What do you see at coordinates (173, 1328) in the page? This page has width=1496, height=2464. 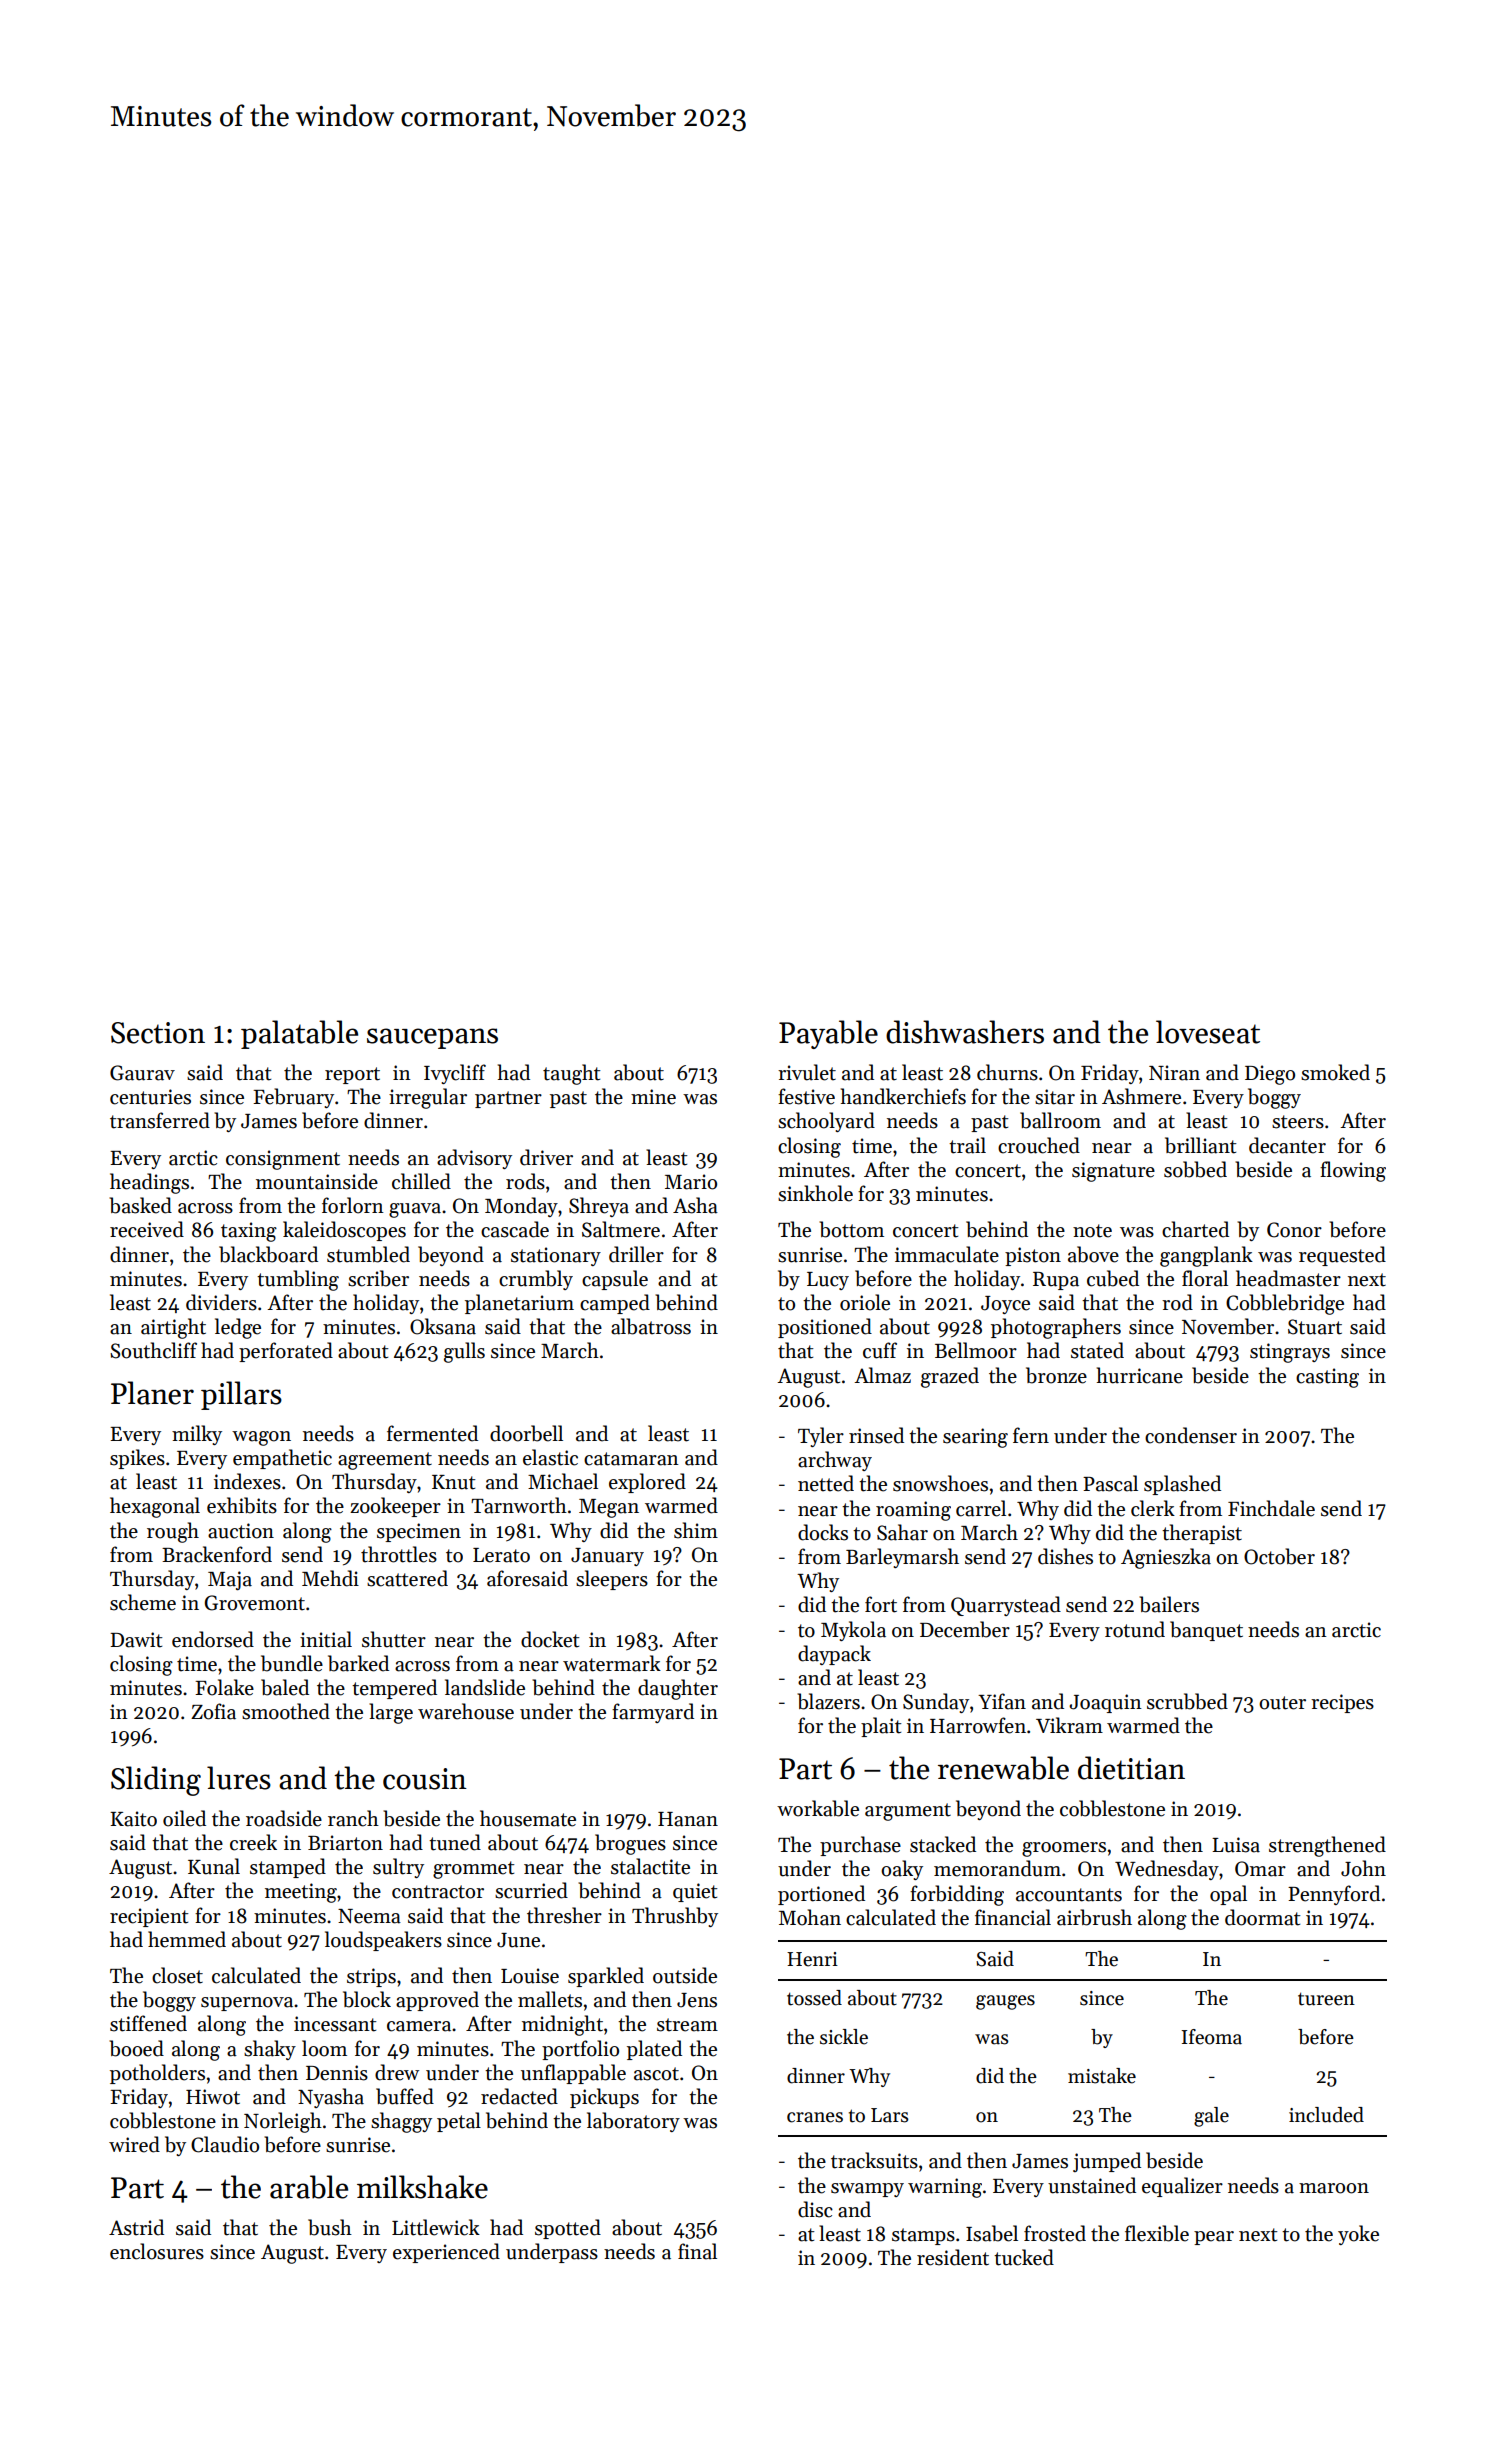 I see `airtight` at bounding box center [173, 1328].
